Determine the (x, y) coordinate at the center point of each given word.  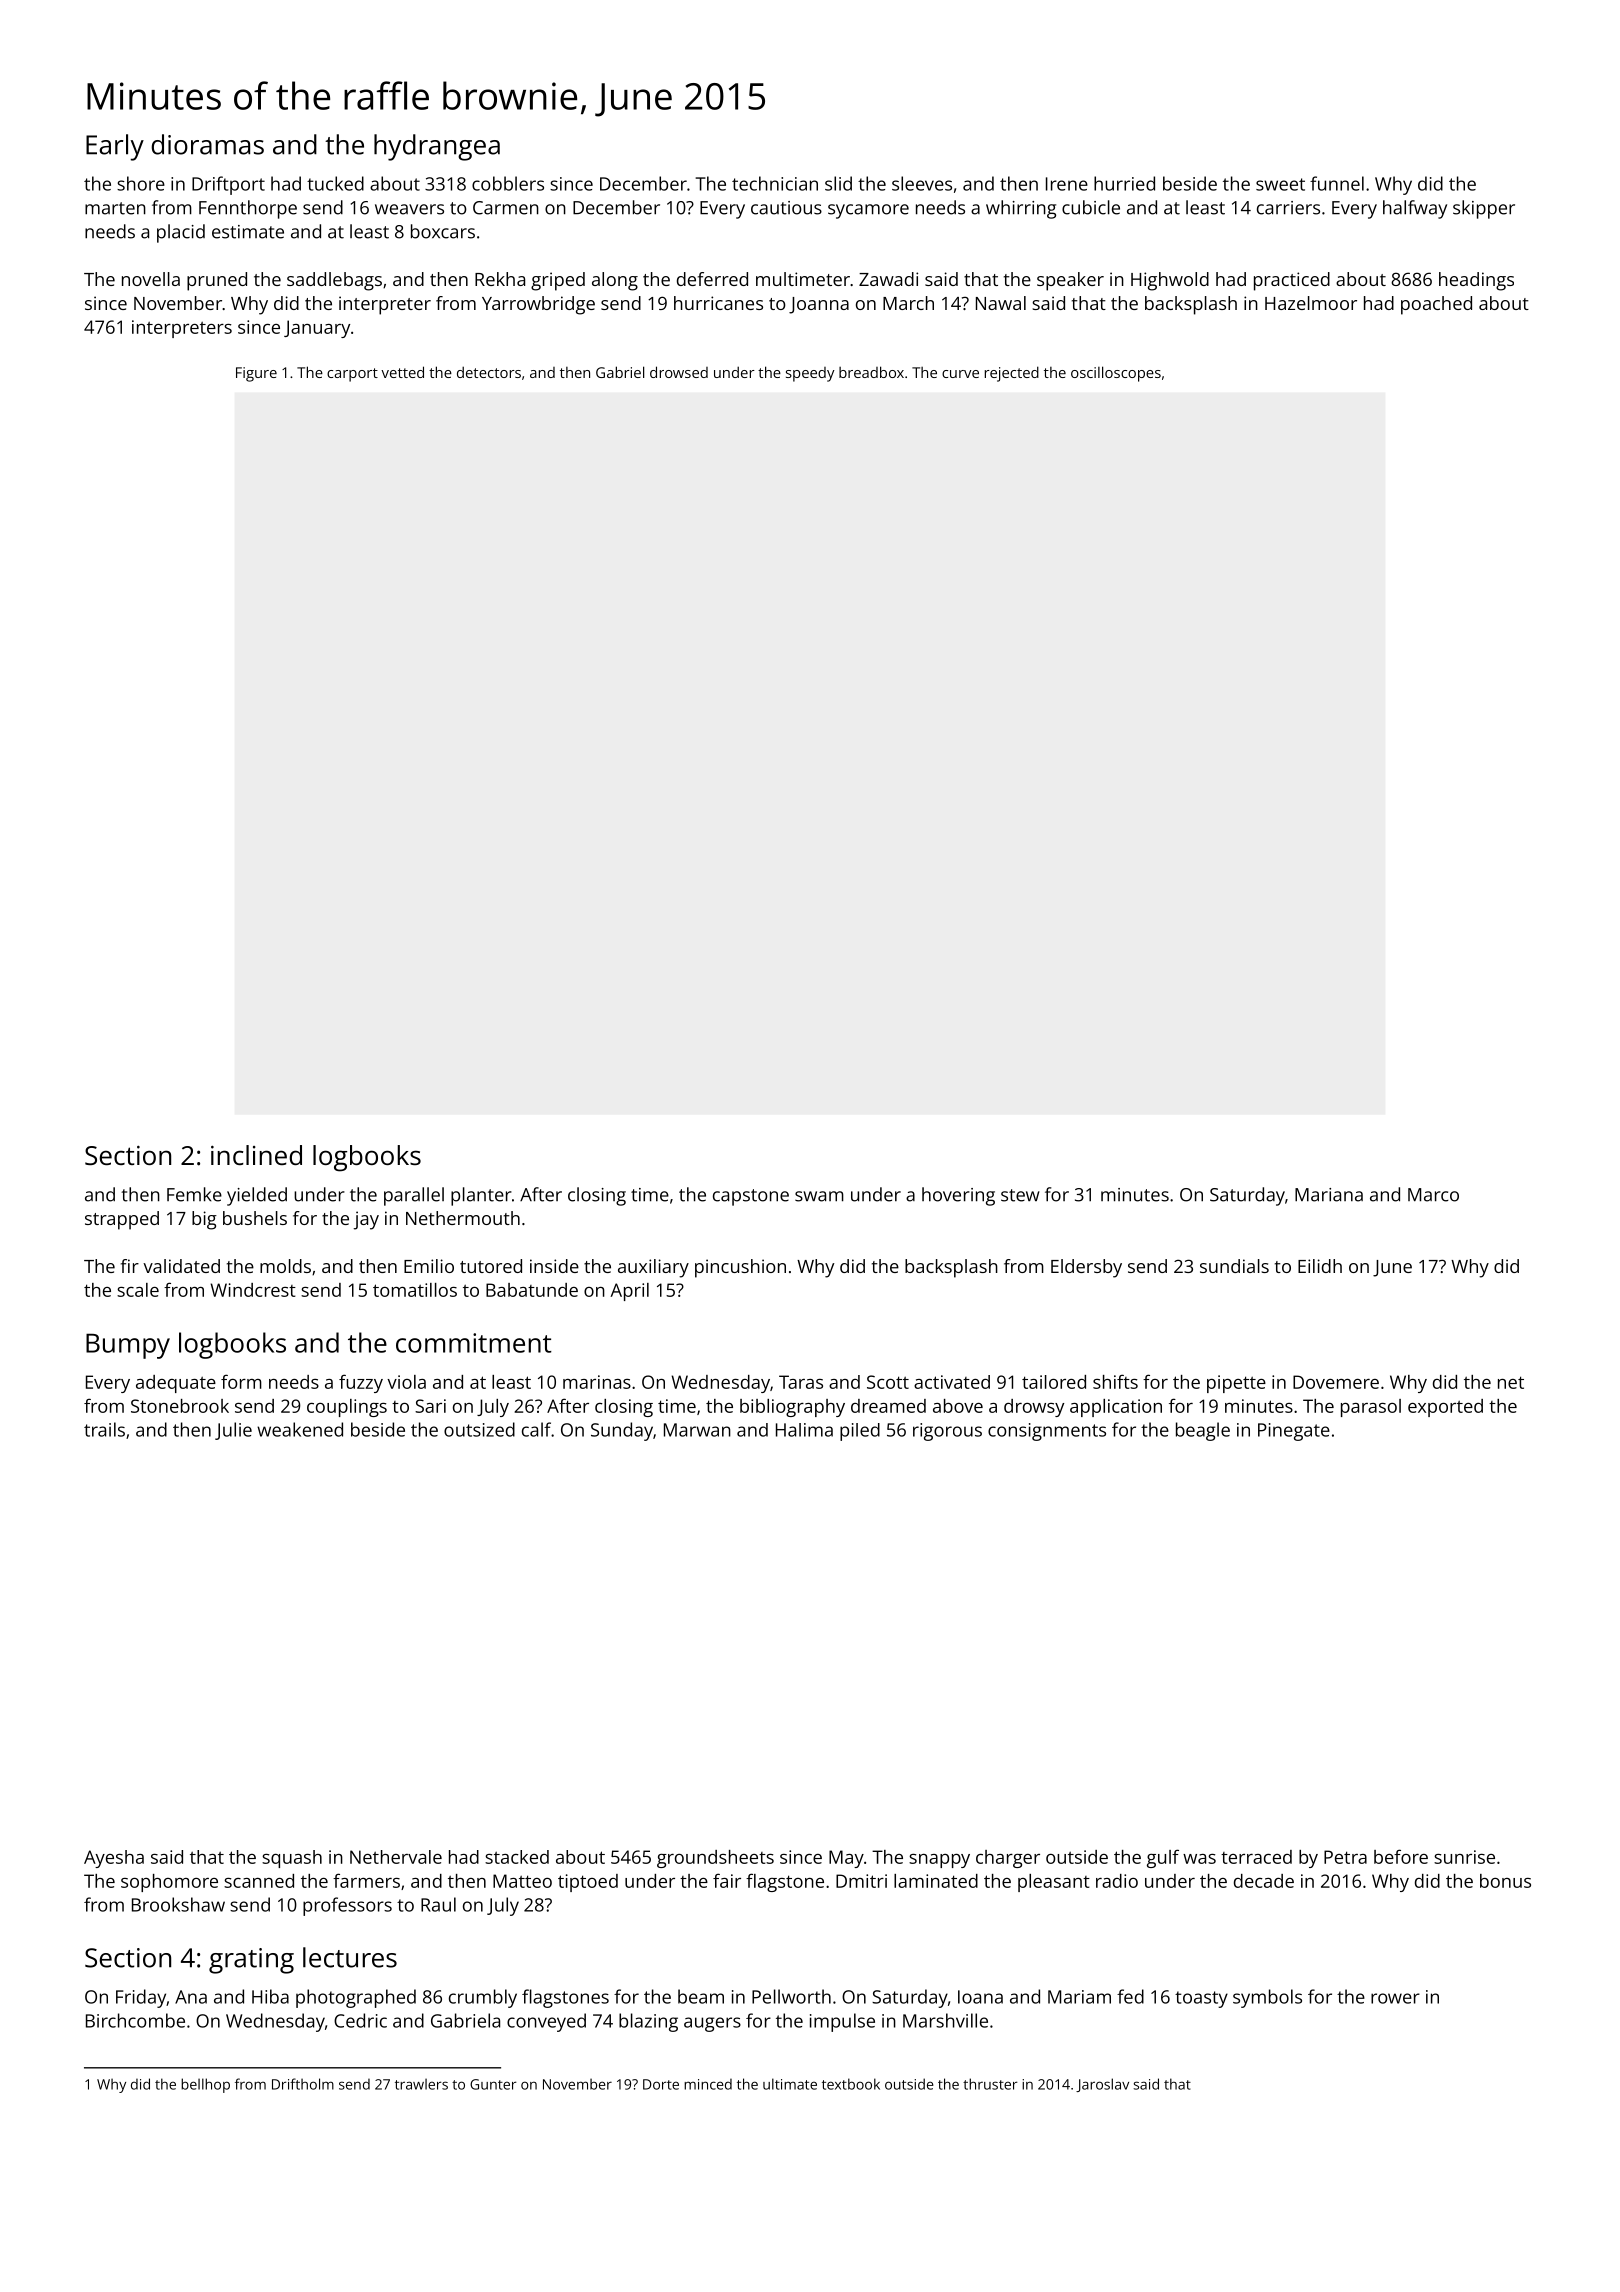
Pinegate (1294, 1432)
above (958, 1406)
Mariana (1329, 1195)
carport (352, 375)
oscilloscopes (1116, 374)
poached (1436, 305)
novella (151, 279)
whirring (1021, 209)
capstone (751, 1197)
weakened (300, 1429)
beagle (1203, 1431)
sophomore (169, 1883)
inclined (256, 1155)
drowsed (679, 372)
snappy (939, 1861)
